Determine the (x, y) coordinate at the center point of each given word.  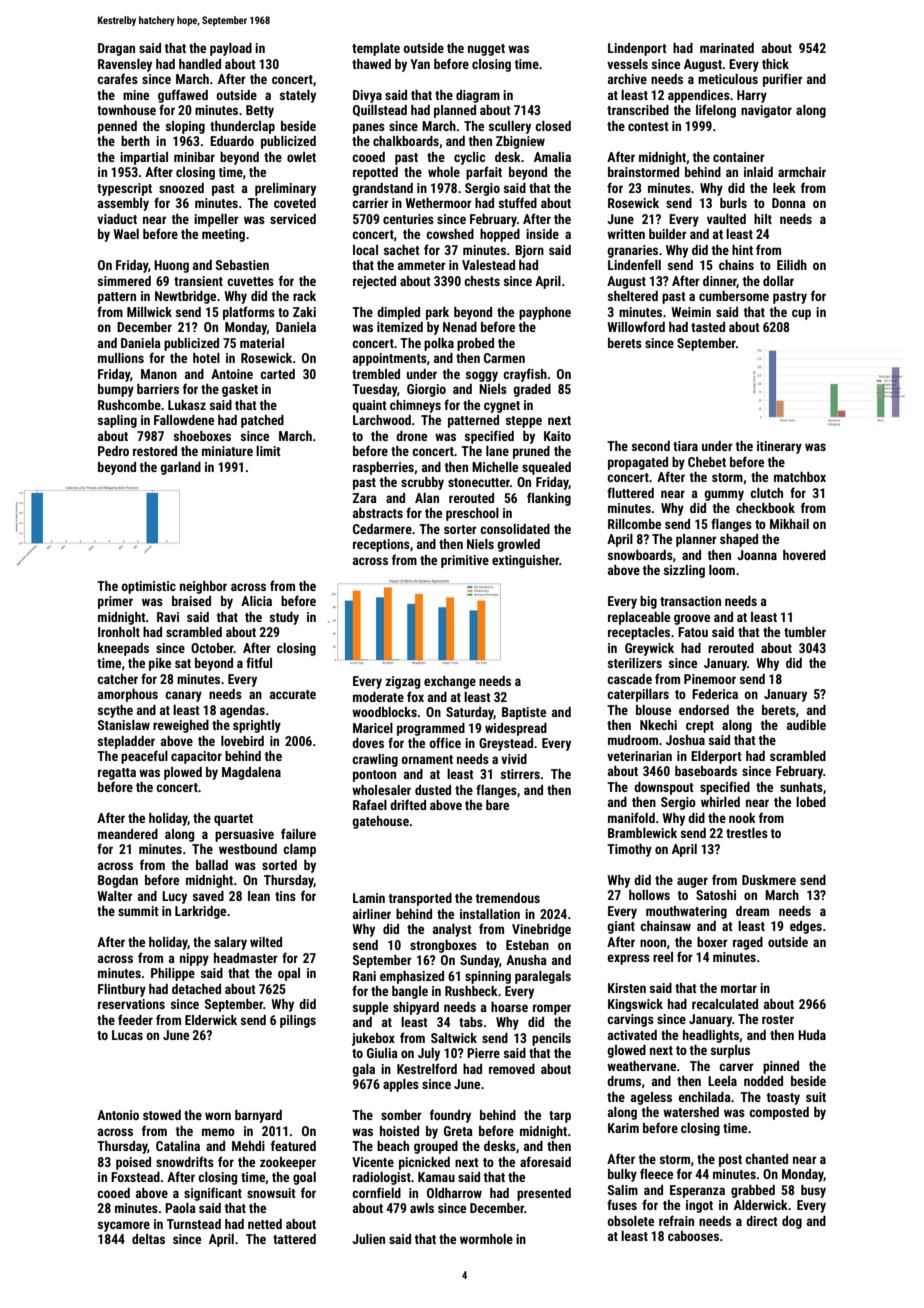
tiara (685, 446)
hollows (649, 895)
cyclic (469, 158)
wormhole (486, 1239)
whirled (720, 802)
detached (196, 989)
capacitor (196, 757)
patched (262, 421)
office (445, 742)
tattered (294, 1239)
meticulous (728, 79)
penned (117, 127)
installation (490, 914)
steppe (524, 422)
